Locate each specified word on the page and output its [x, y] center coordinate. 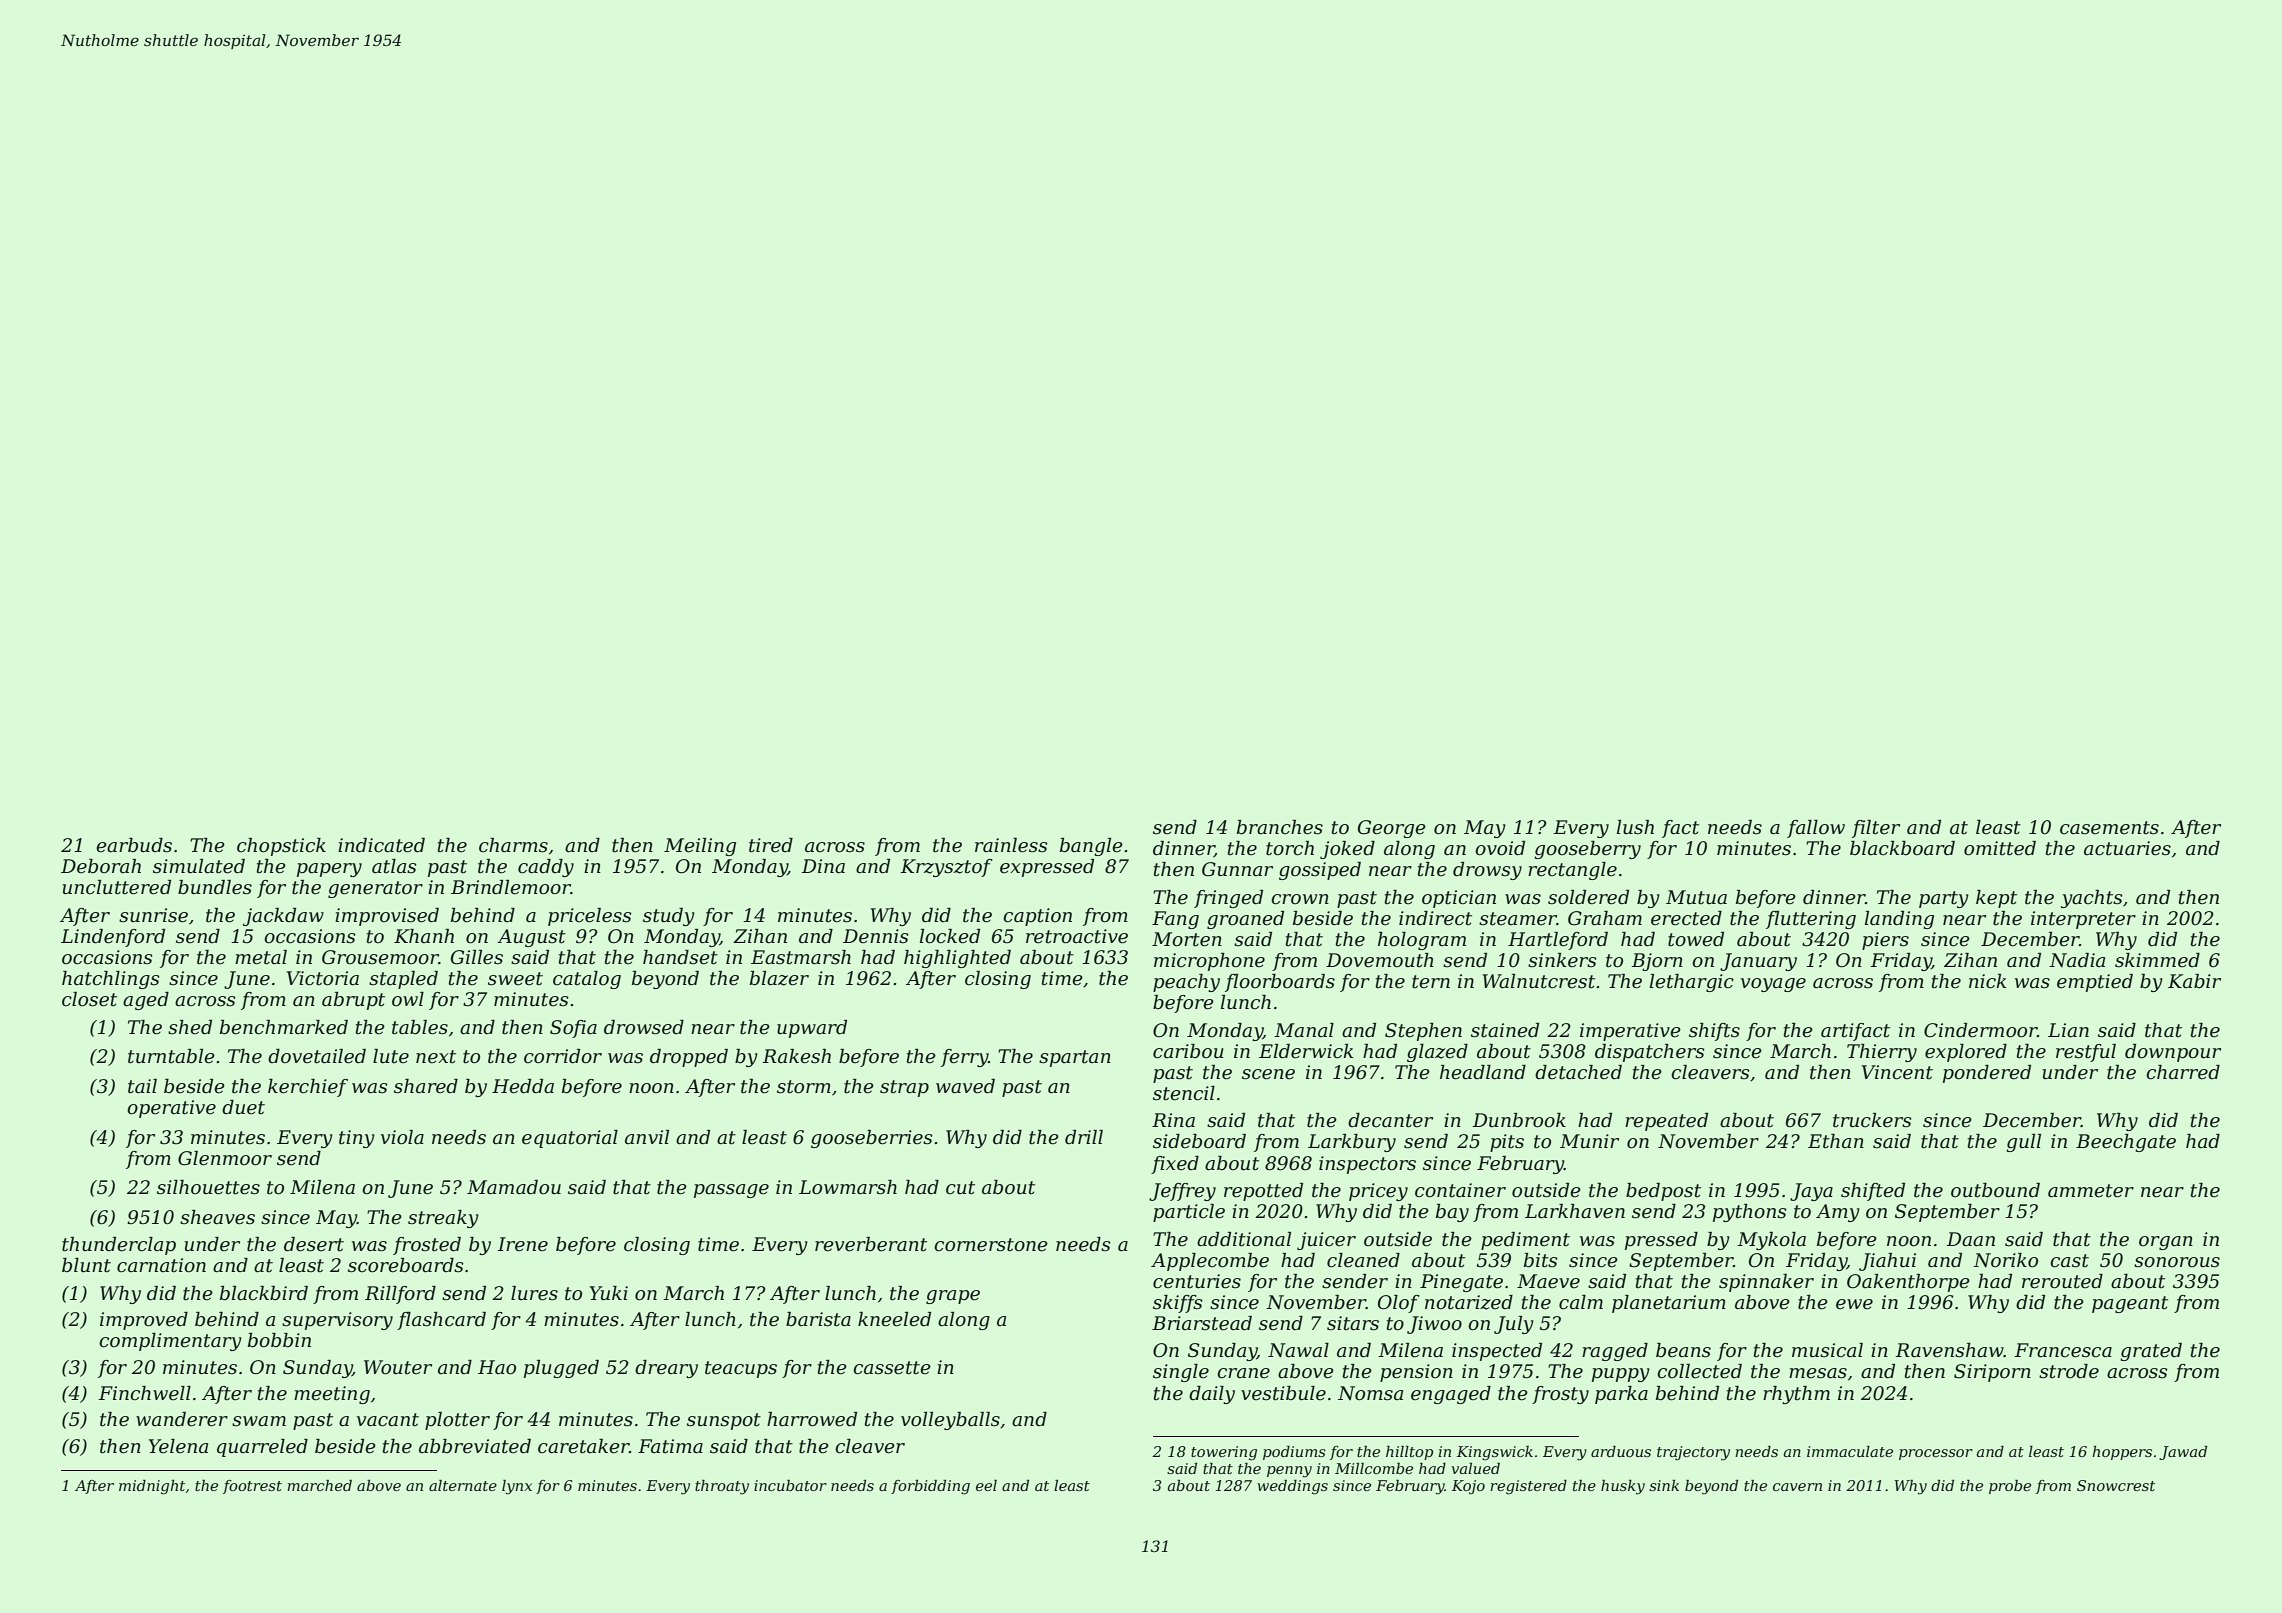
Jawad [2183, 1453]
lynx [517, 1487]
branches [1280, 827]
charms [513, 845]
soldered [1588, 897]
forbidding [930, 1487]
